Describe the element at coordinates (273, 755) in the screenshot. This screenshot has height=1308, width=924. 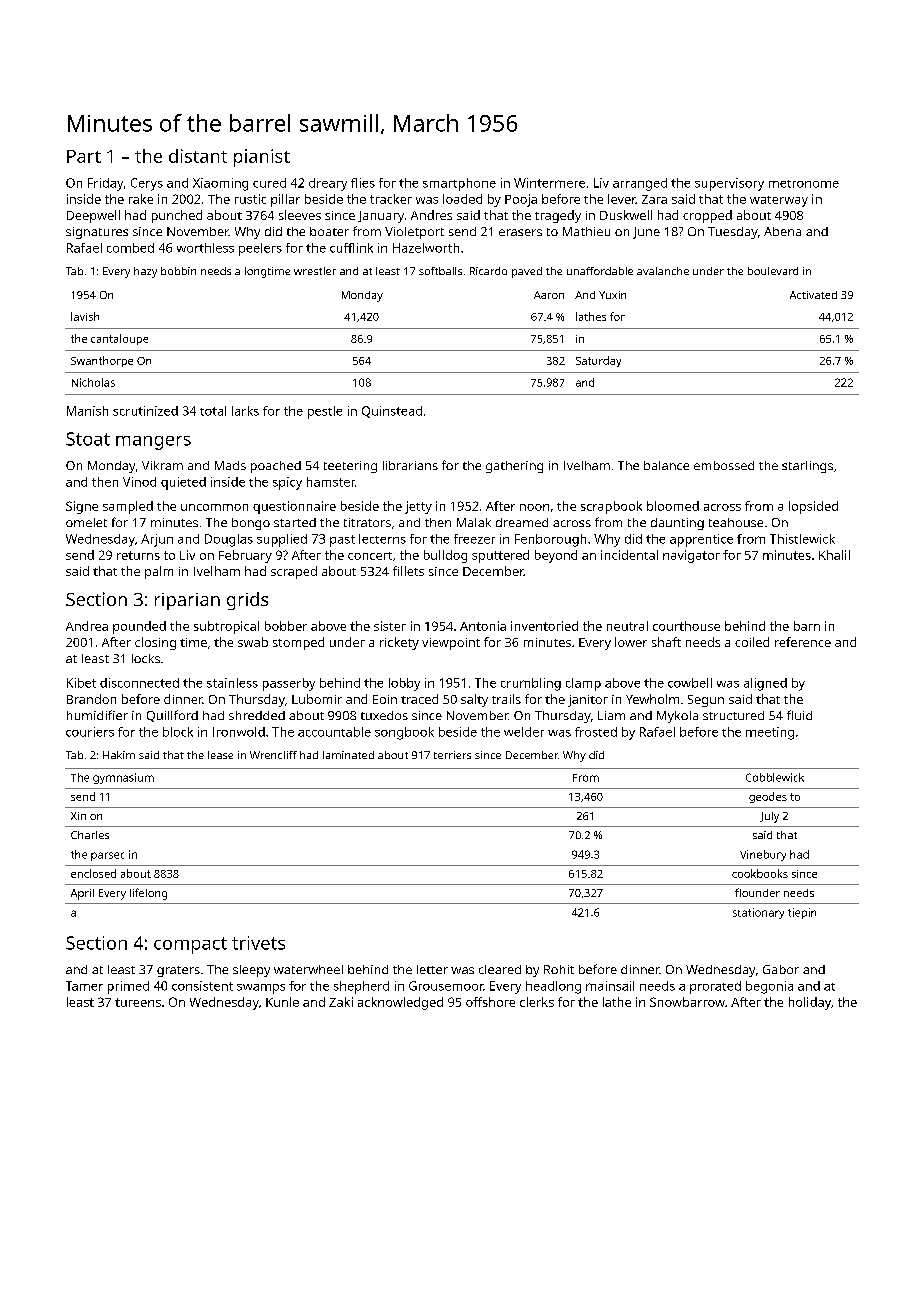
I see `Wrencliff` at that location.
